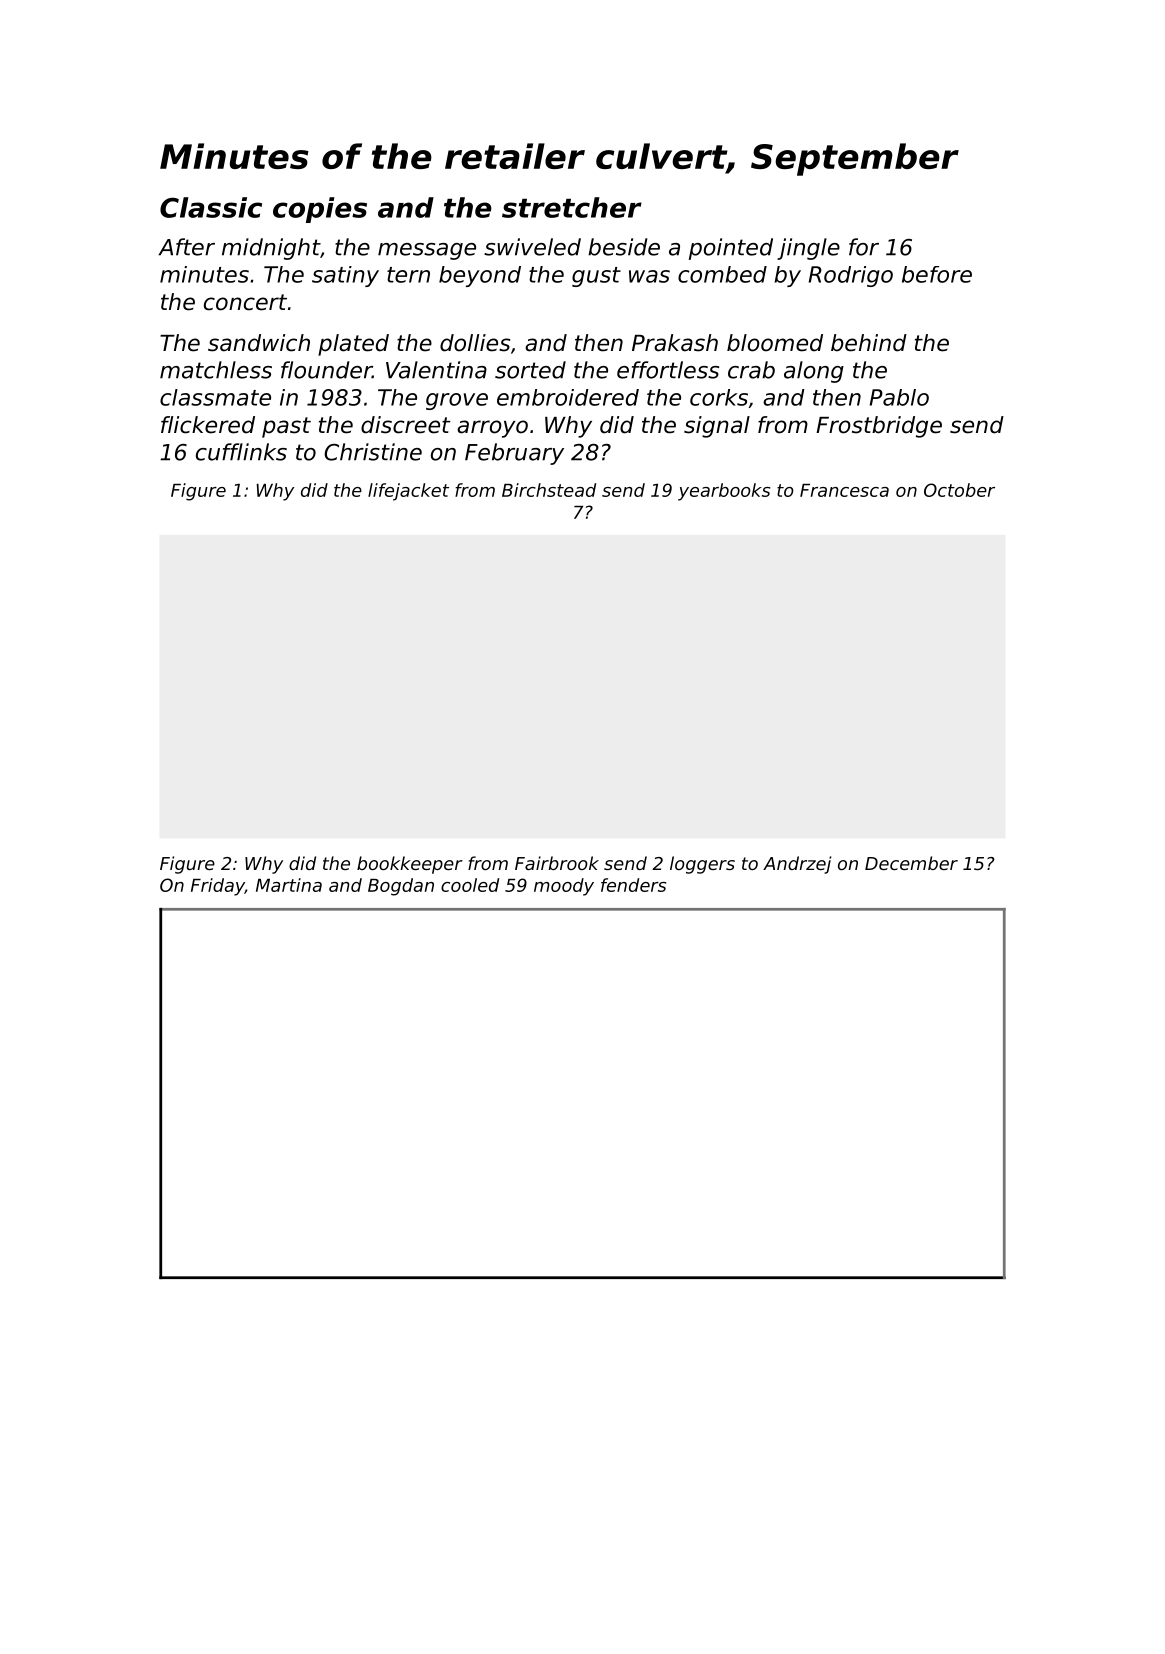  What do you see at coordinates (808, 249) in the screenshot?
I see `jingle` at bounding box center [808, 249].
